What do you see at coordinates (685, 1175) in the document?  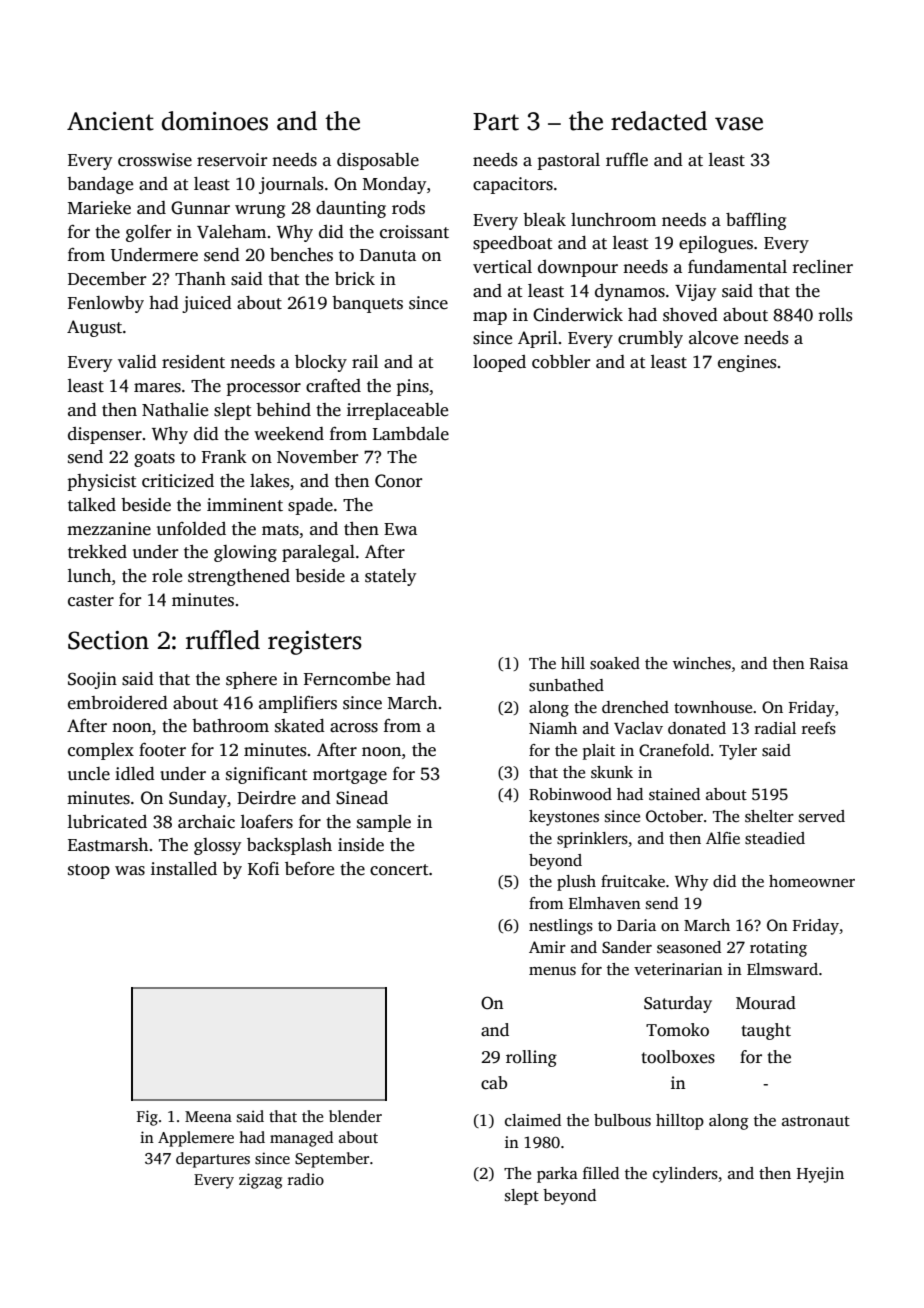 I see `cylinders` at bounding box center [685, 1175].
